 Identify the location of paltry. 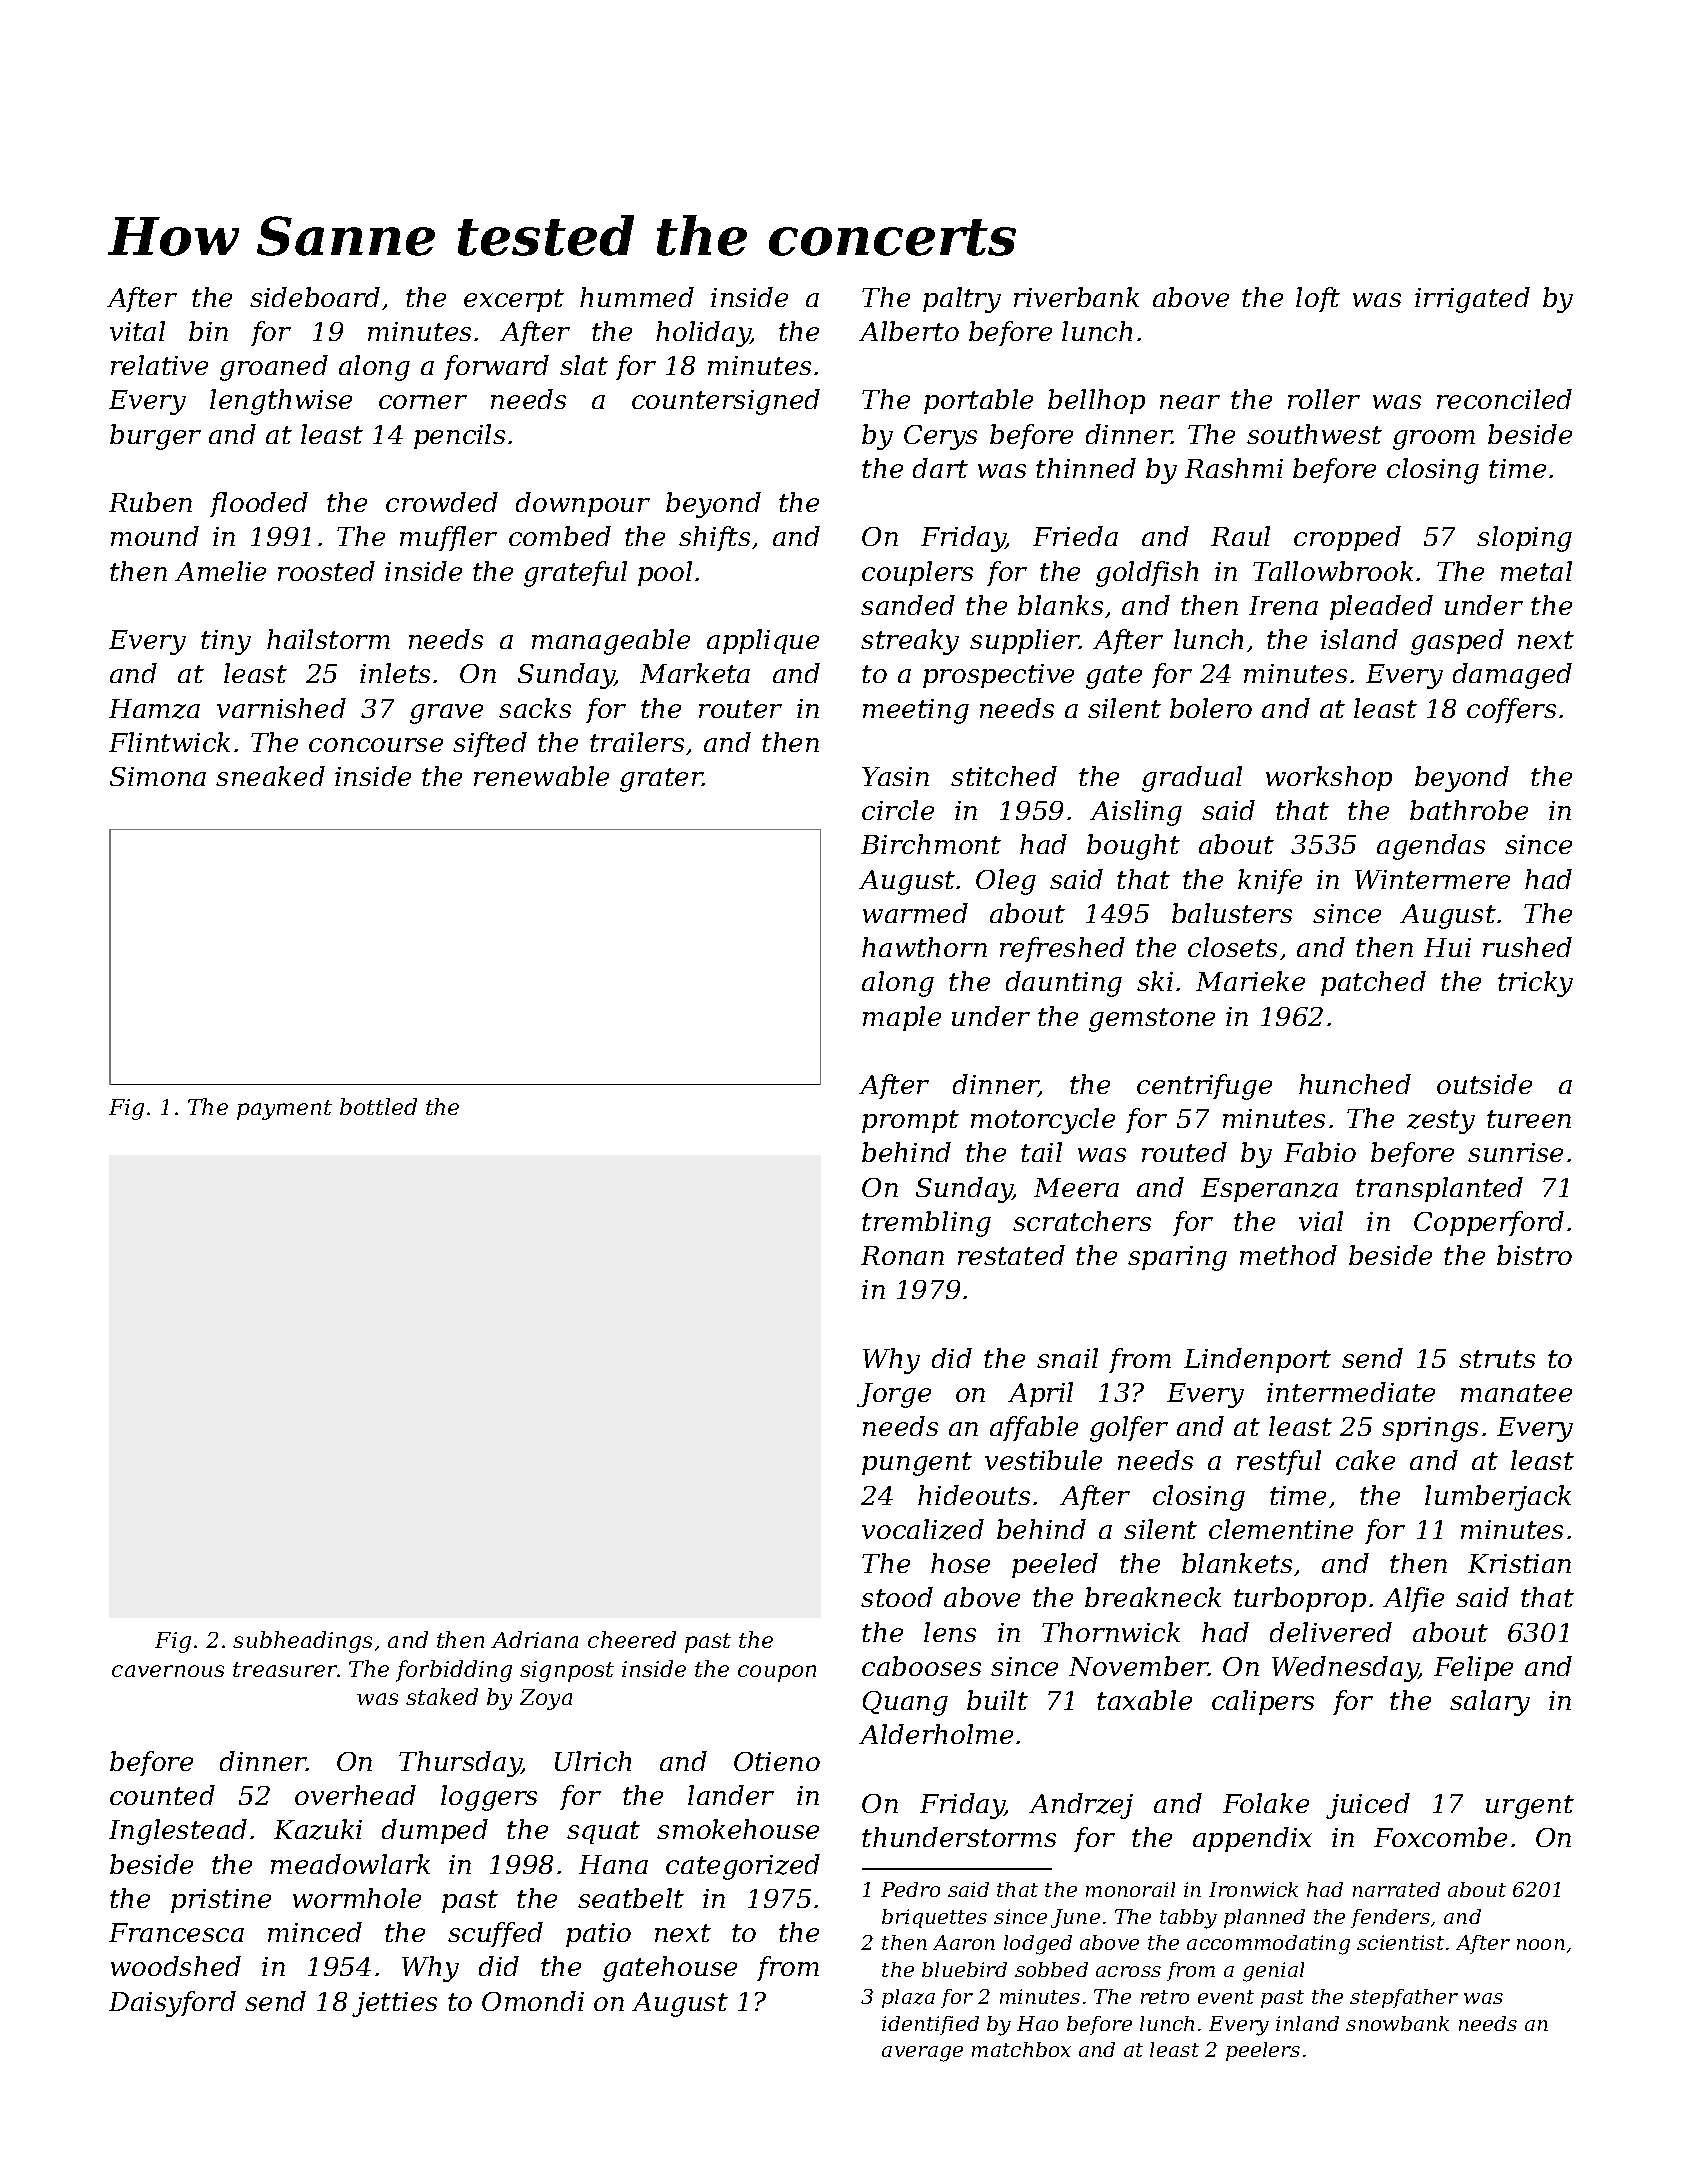
(962, 300).
